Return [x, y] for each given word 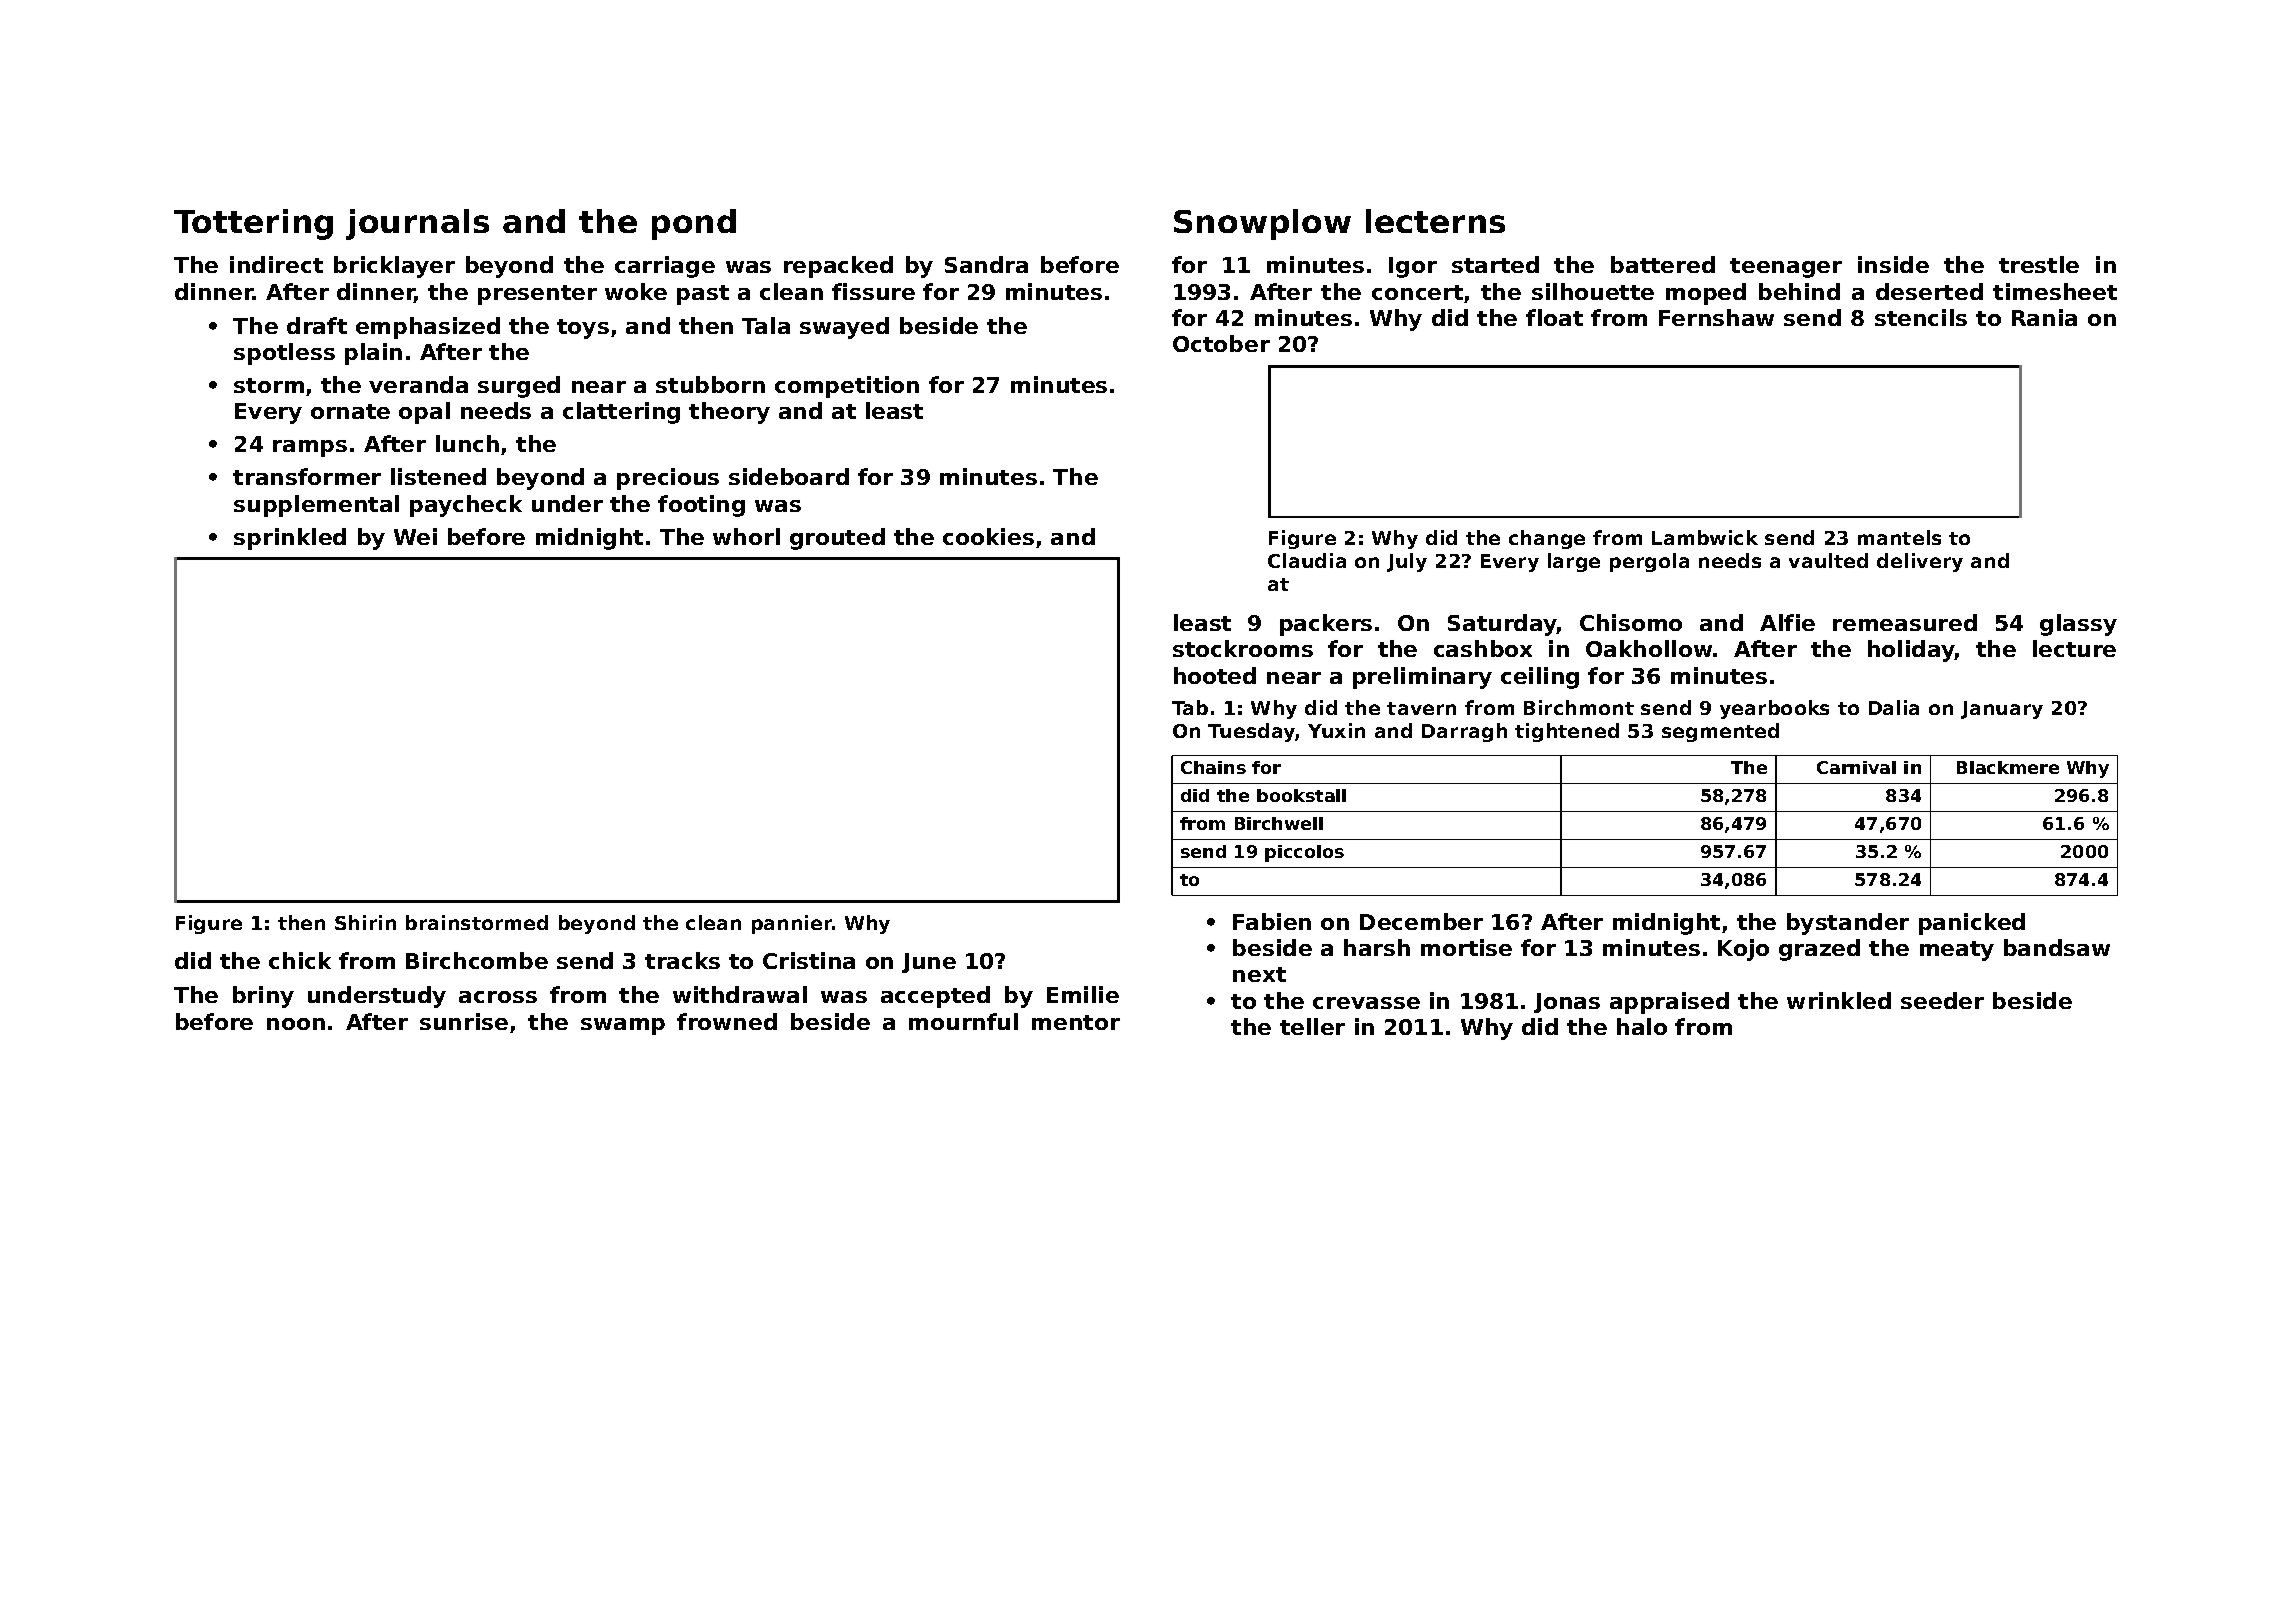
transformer [307, 476]
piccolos [1304, 853]
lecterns [1435, 221]
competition [847, 387]
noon [296, 1024]
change [1547, 539]
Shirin [365, 922]
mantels [1899, 537]
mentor [1076, 1022]
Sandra [986, 264]
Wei [415, 536]
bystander [1848, 924]
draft [317, 325]
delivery [1920, 562]
